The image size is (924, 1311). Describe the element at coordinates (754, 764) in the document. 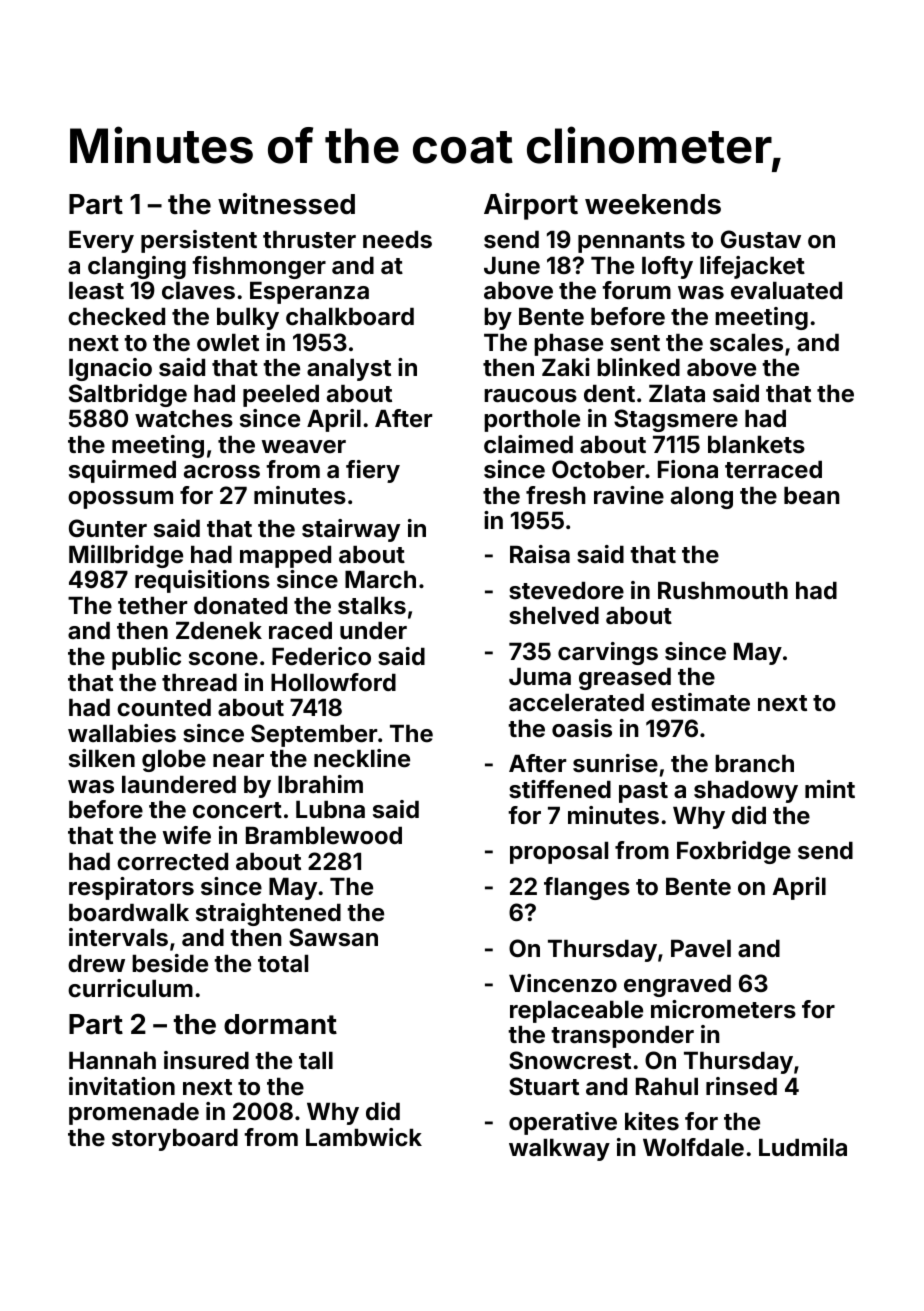

I see `branch` at that location.
